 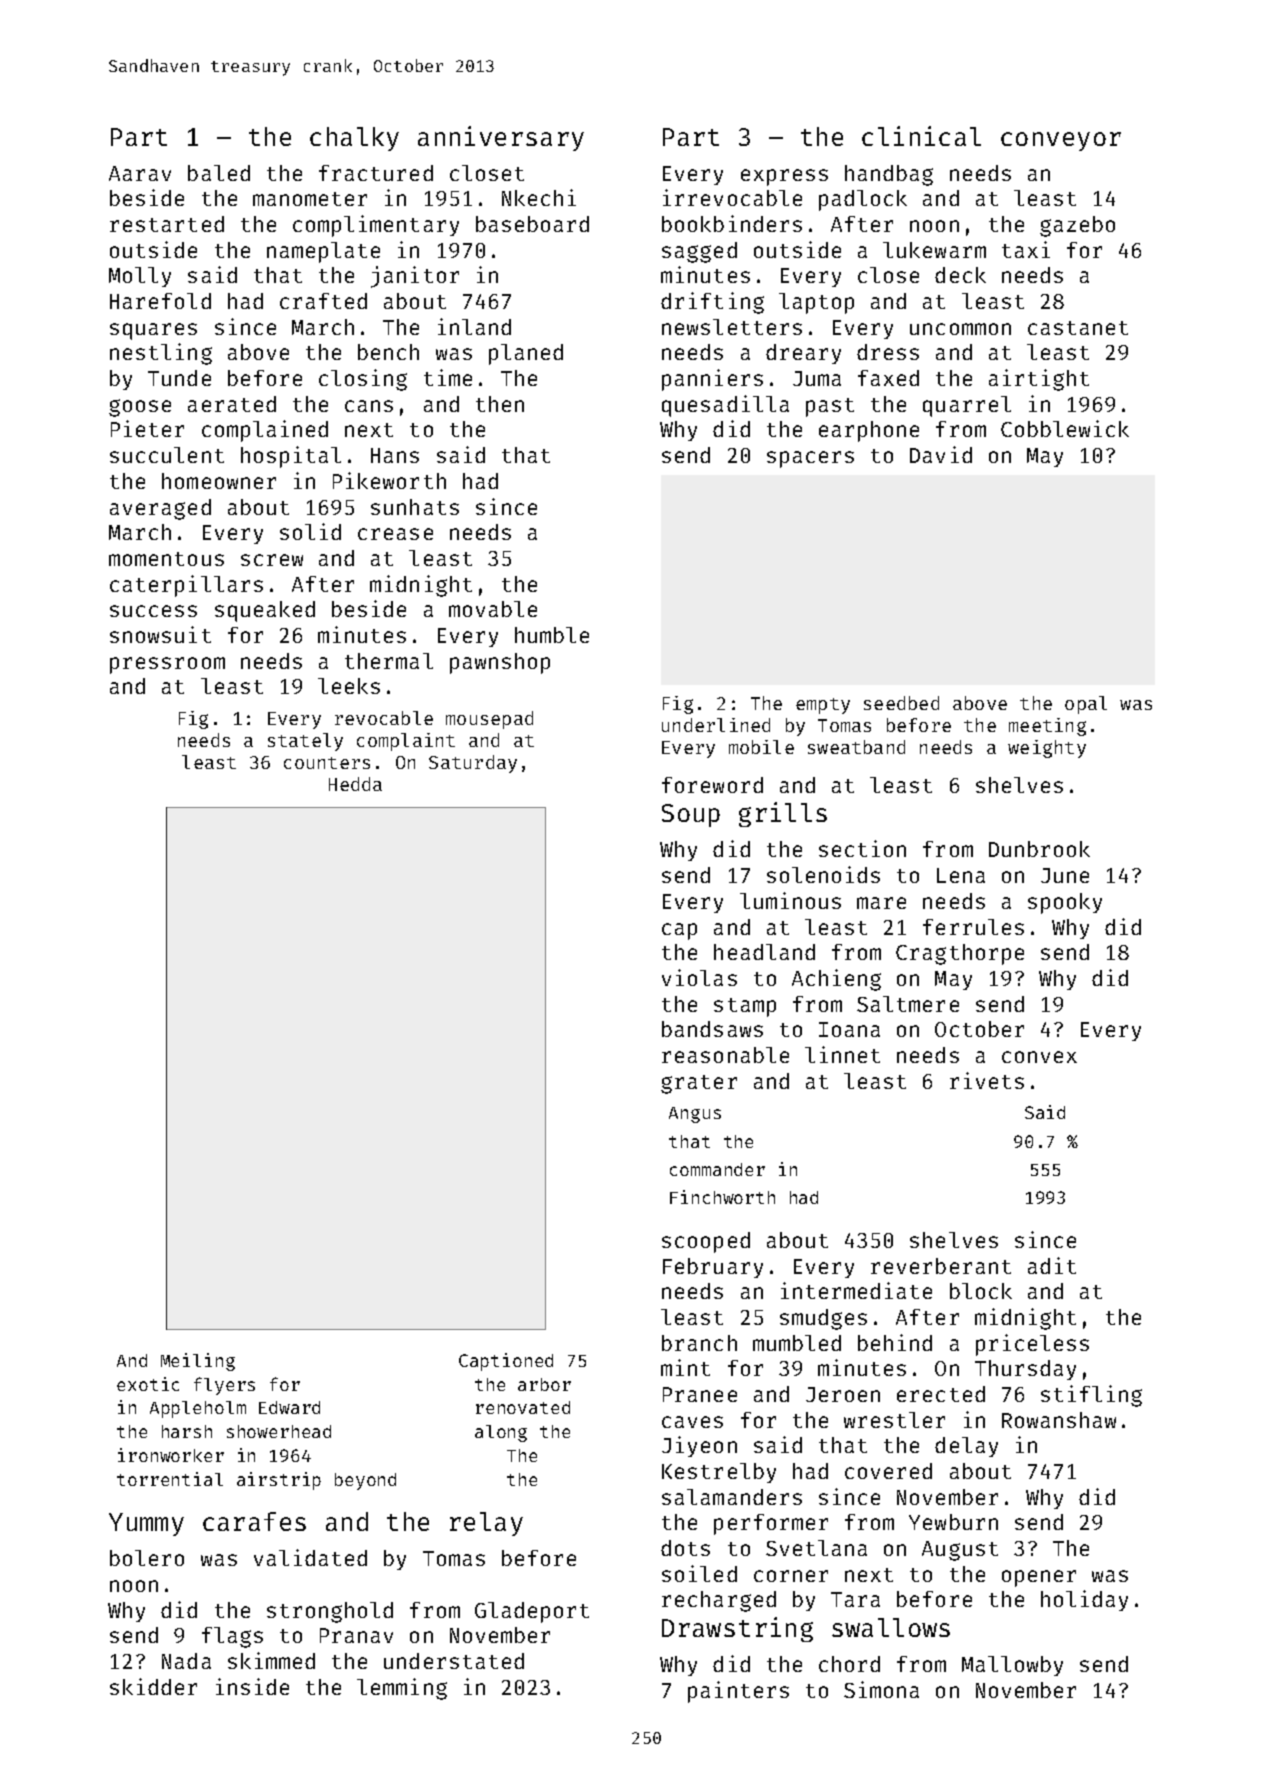 What do you see at coordinates (712, 1029) in the screenshot?
I see `bandsaws` at bounding box center [712, 1029].
